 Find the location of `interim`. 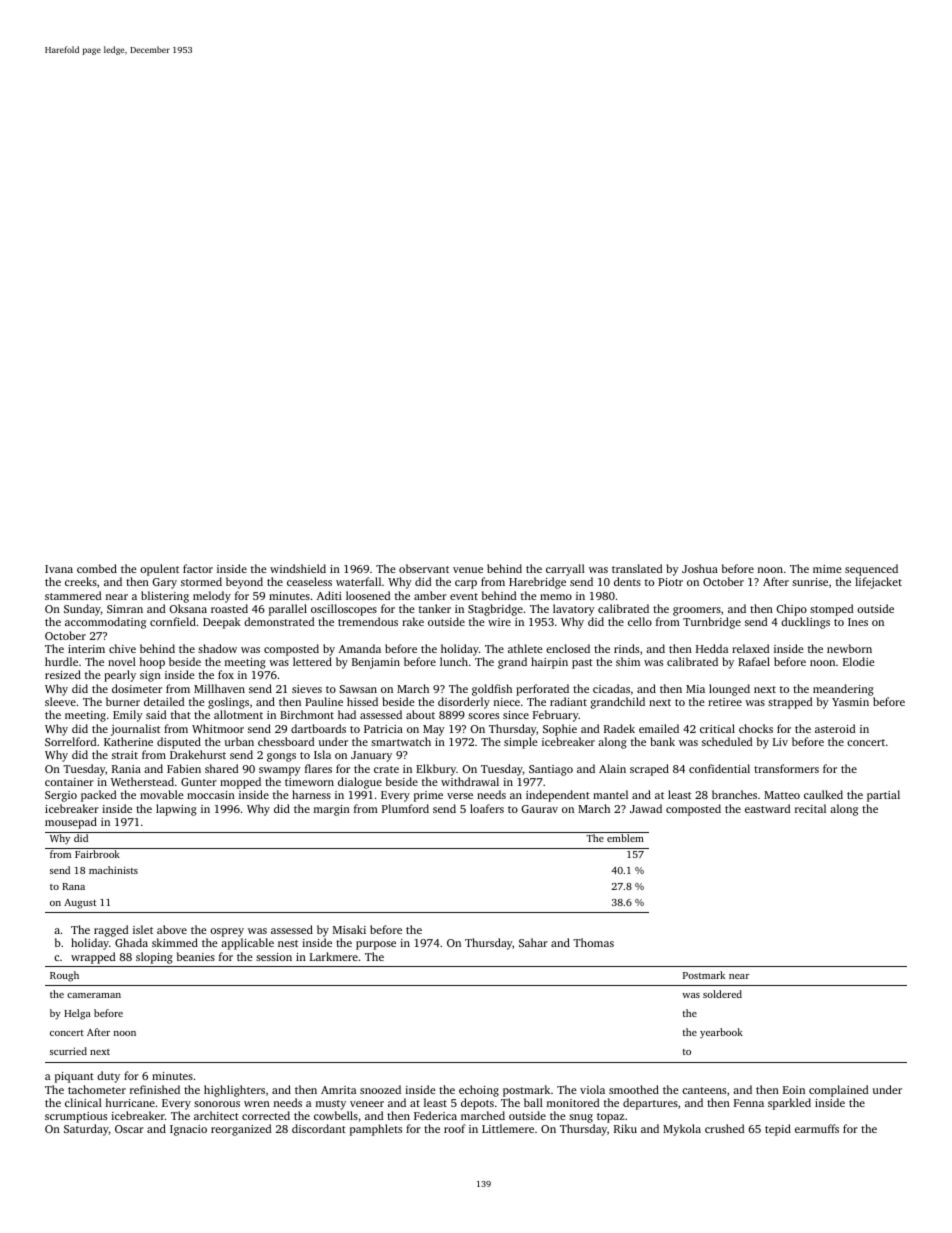

interim is located at coordinates (86, 649).
